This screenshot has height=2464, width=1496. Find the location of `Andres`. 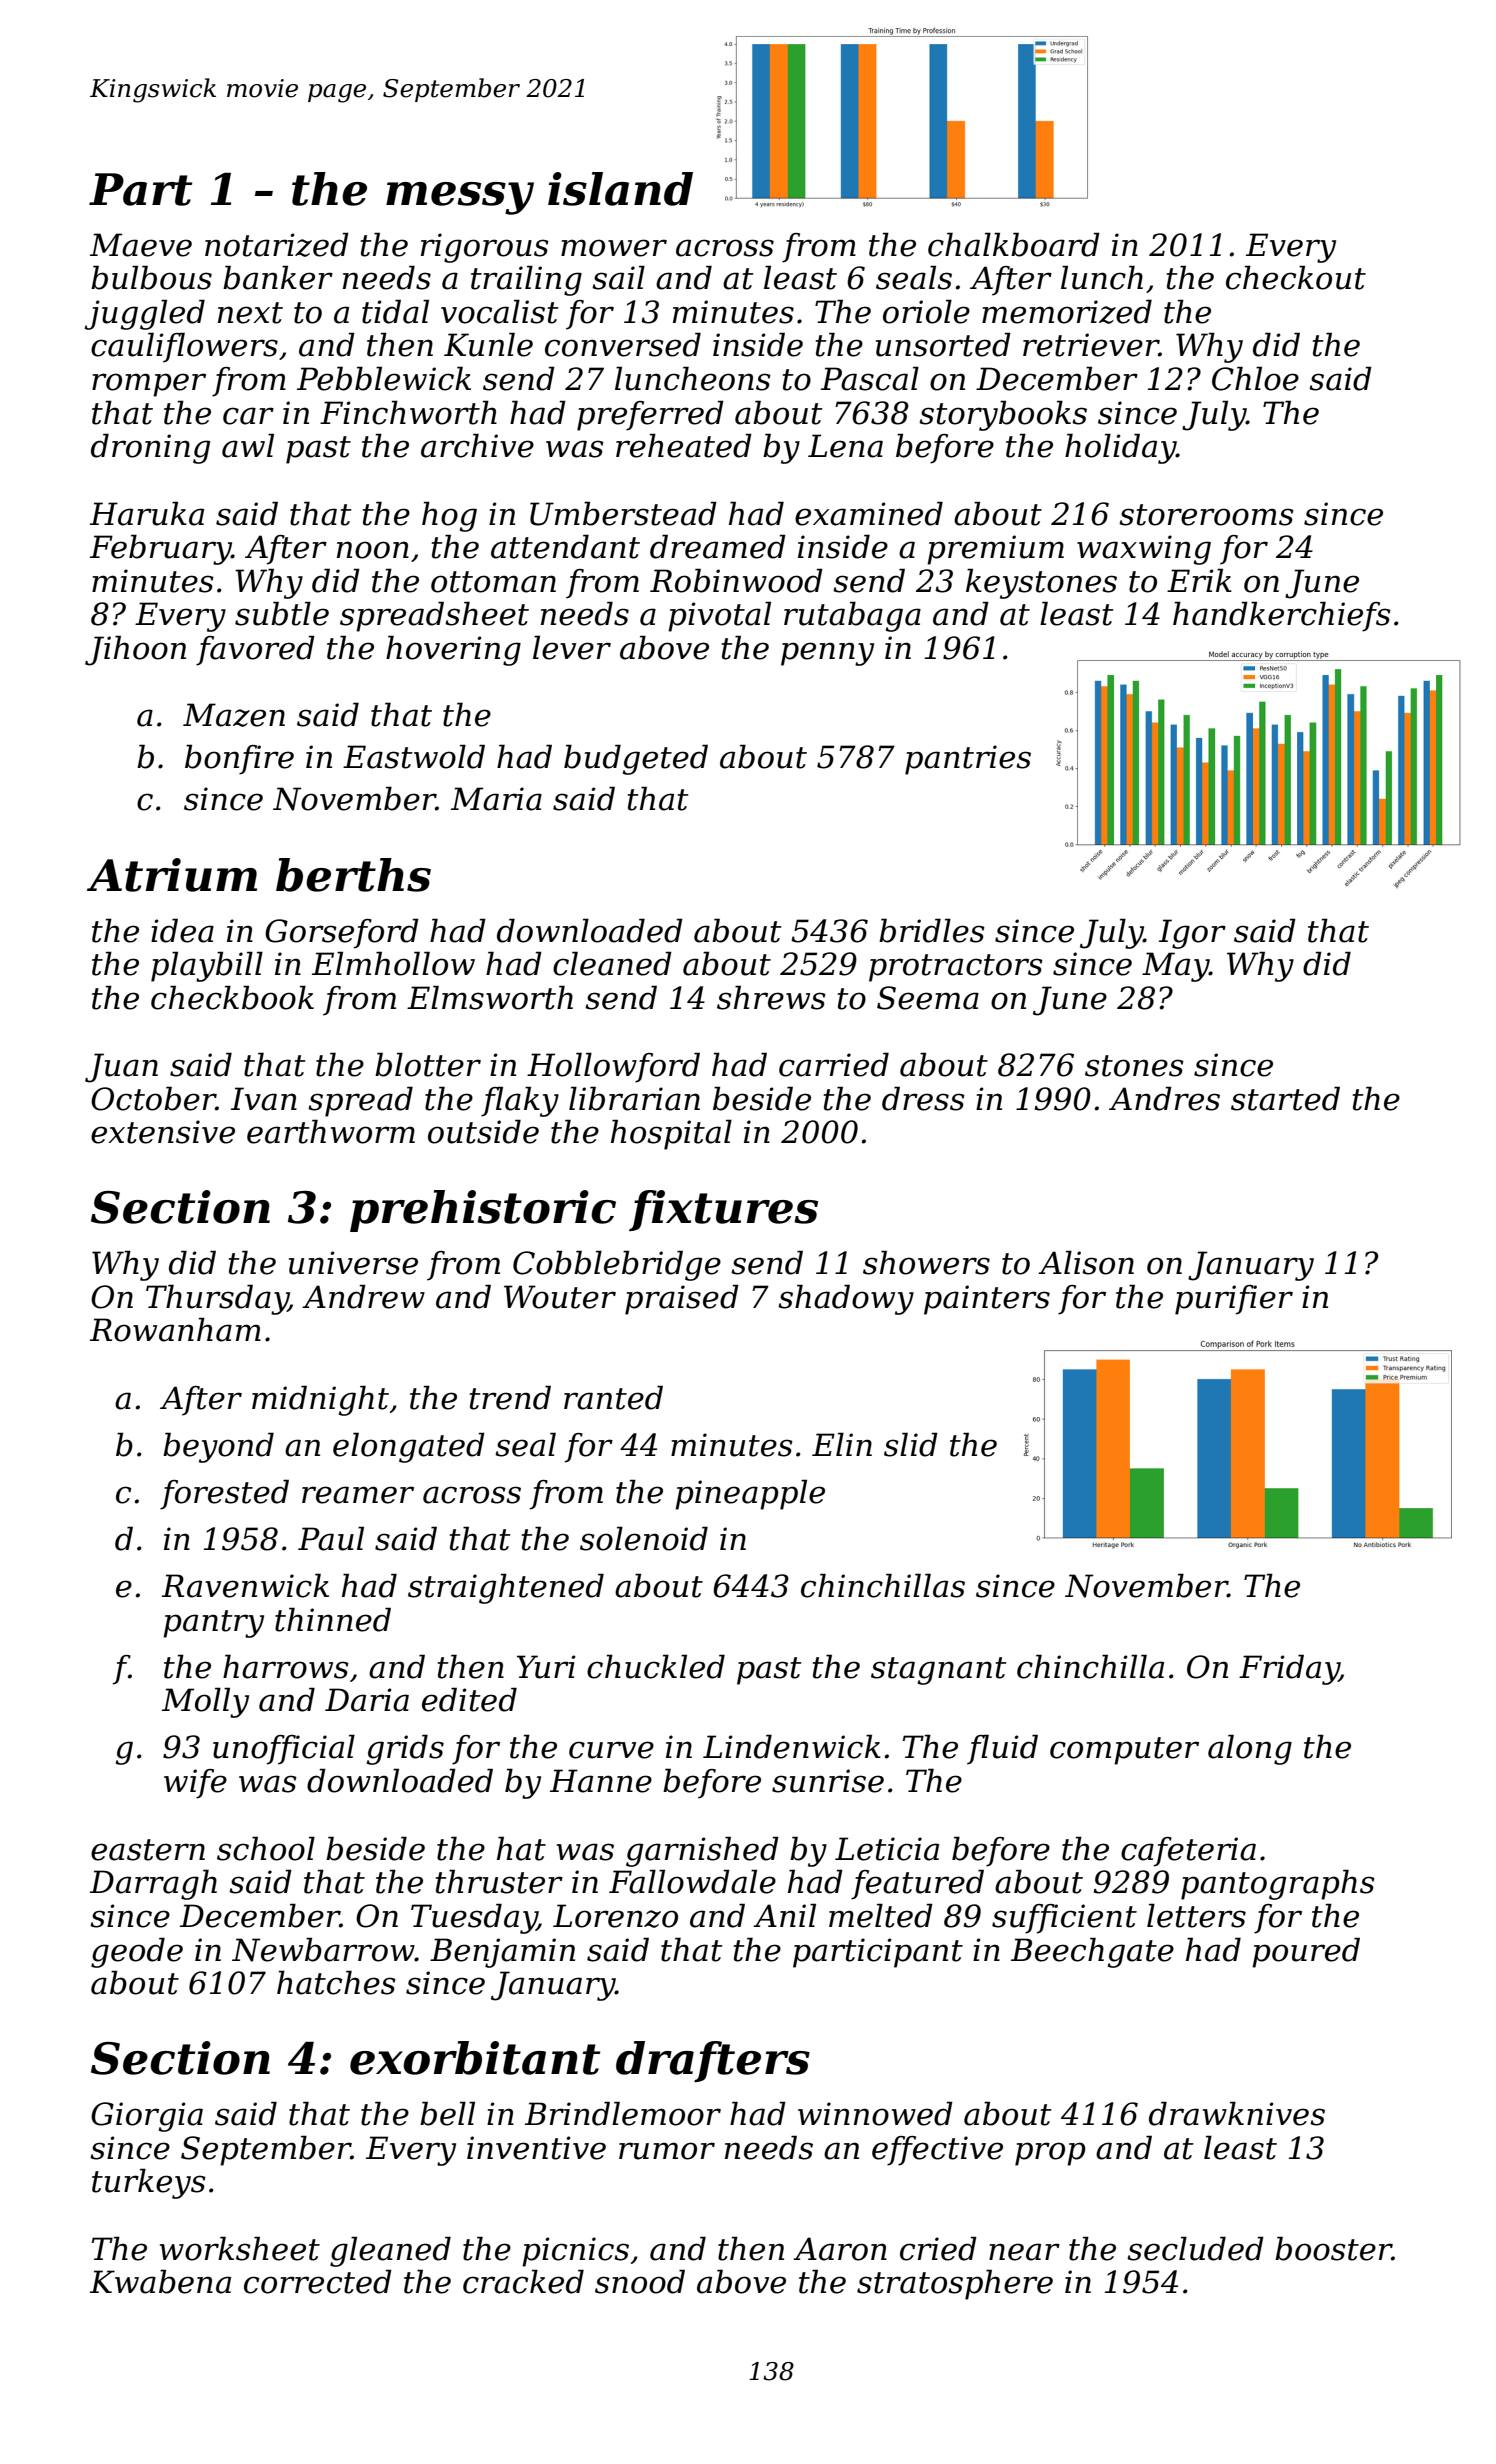

Andres is located at coordinates (1164, 1098).
